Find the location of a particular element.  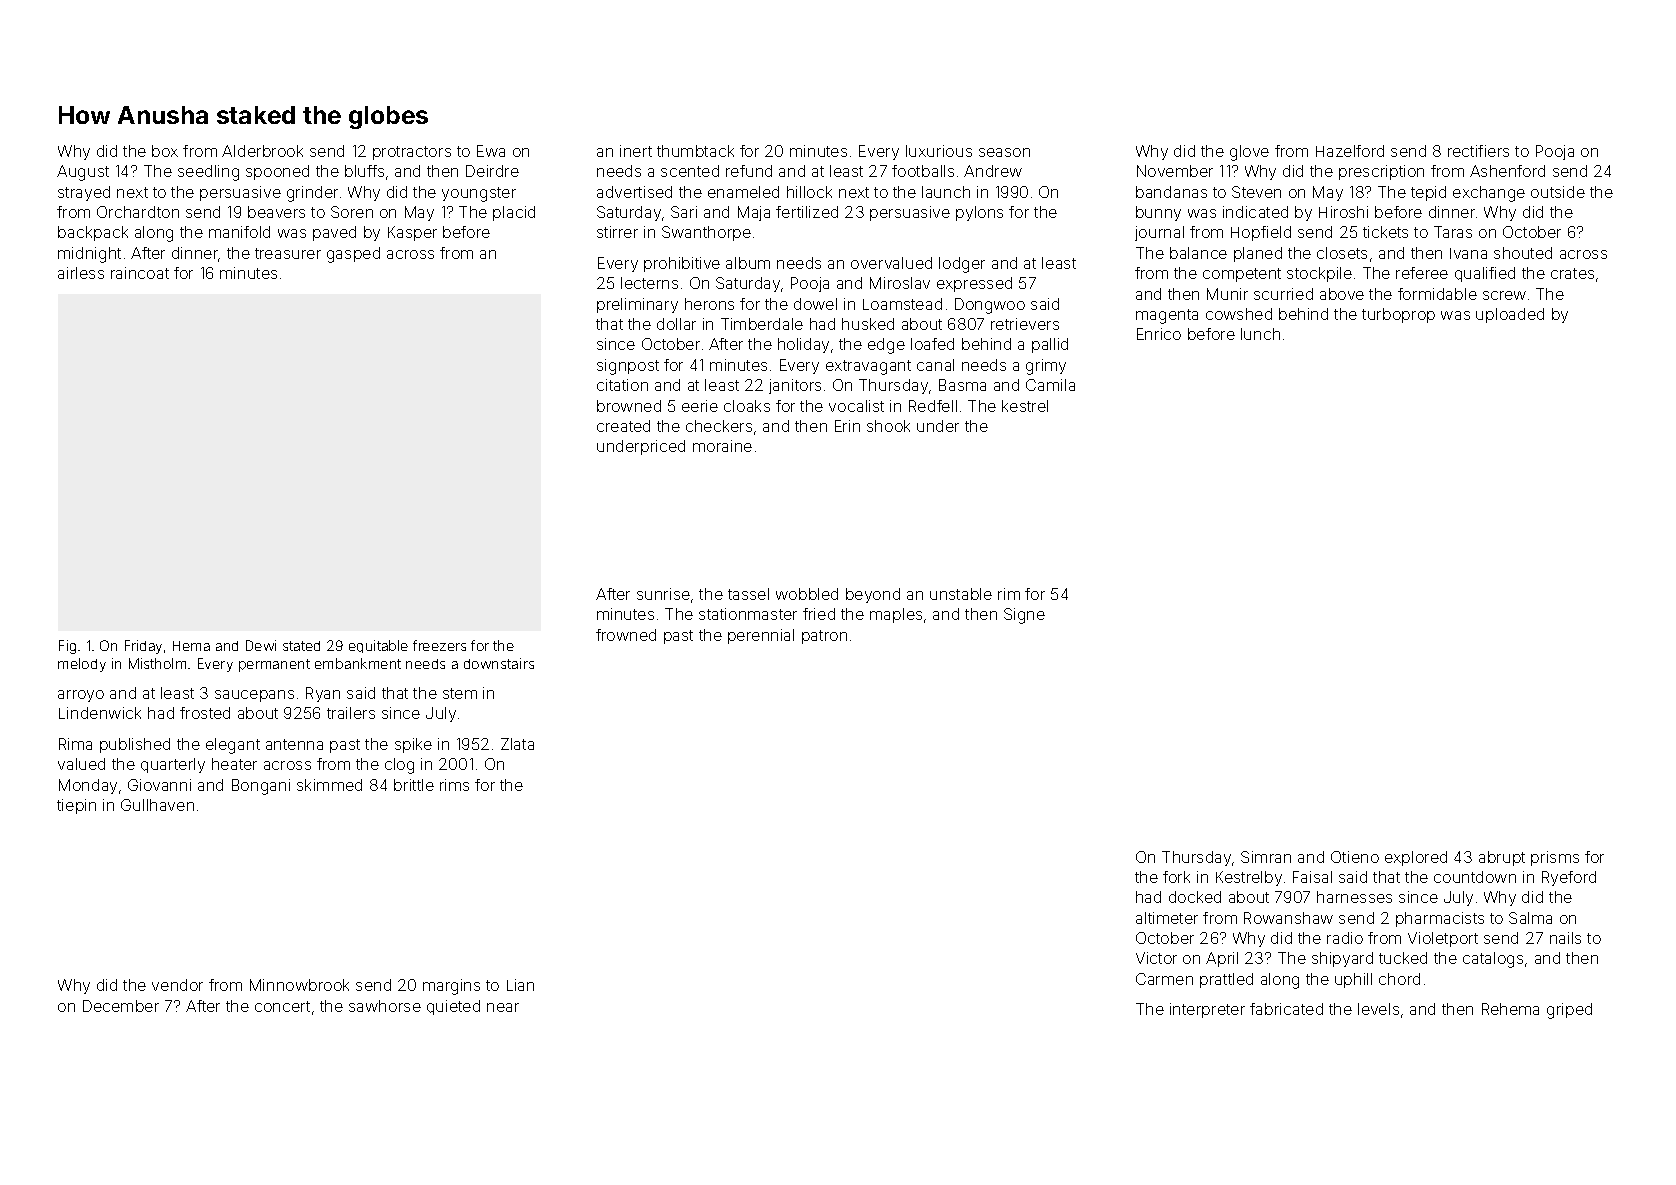

melody is located at coordinates (82, 665).
